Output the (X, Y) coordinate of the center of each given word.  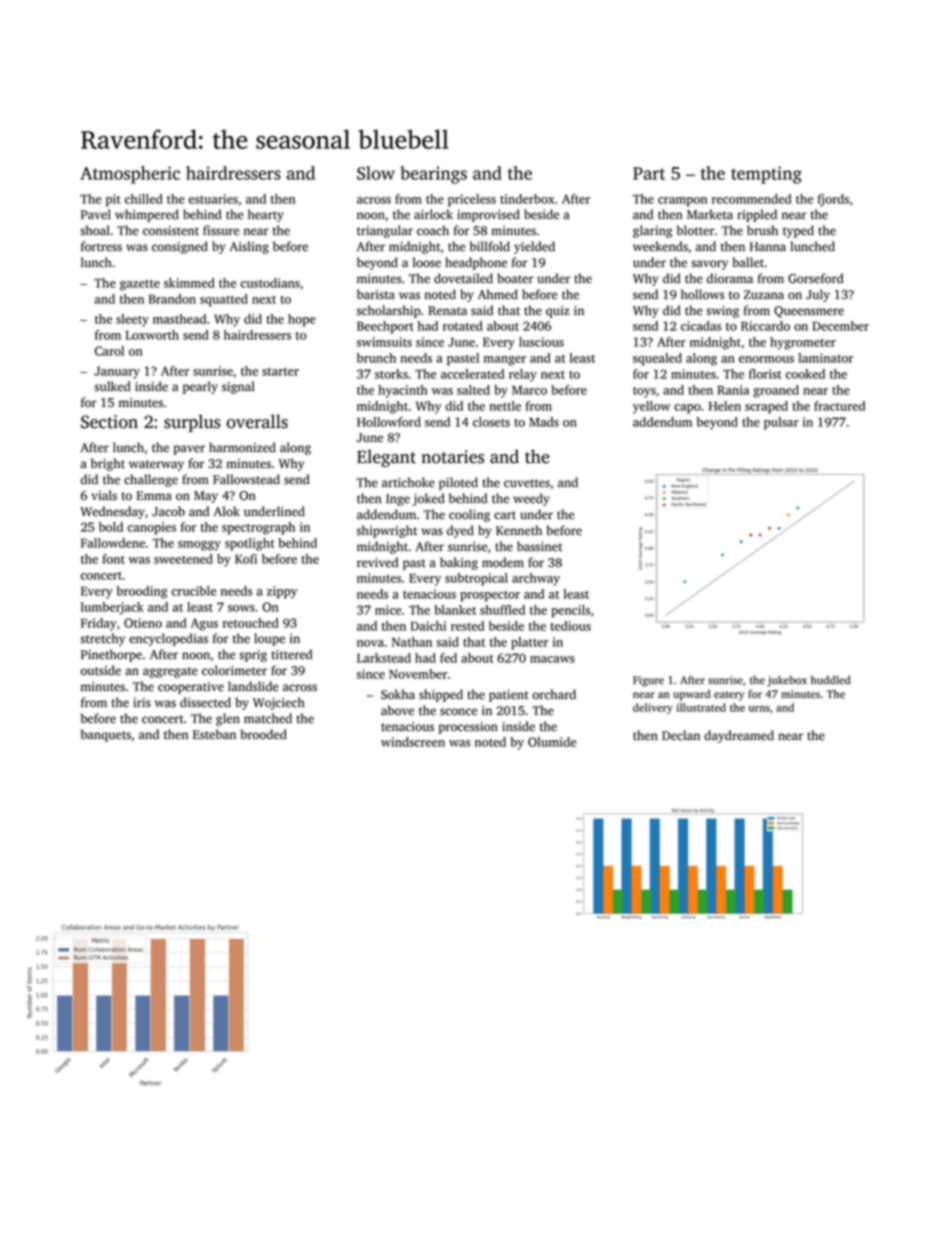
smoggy (199, 546)
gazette (140, 285)
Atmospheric (130, 175)
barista (376, 294)
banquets (106, 735)
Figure (648, 681)
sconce (458, 712)
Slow (376, 173)
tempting (766, 175)
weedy (531, 499)
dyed (460, 531)
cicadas (701, 326)
